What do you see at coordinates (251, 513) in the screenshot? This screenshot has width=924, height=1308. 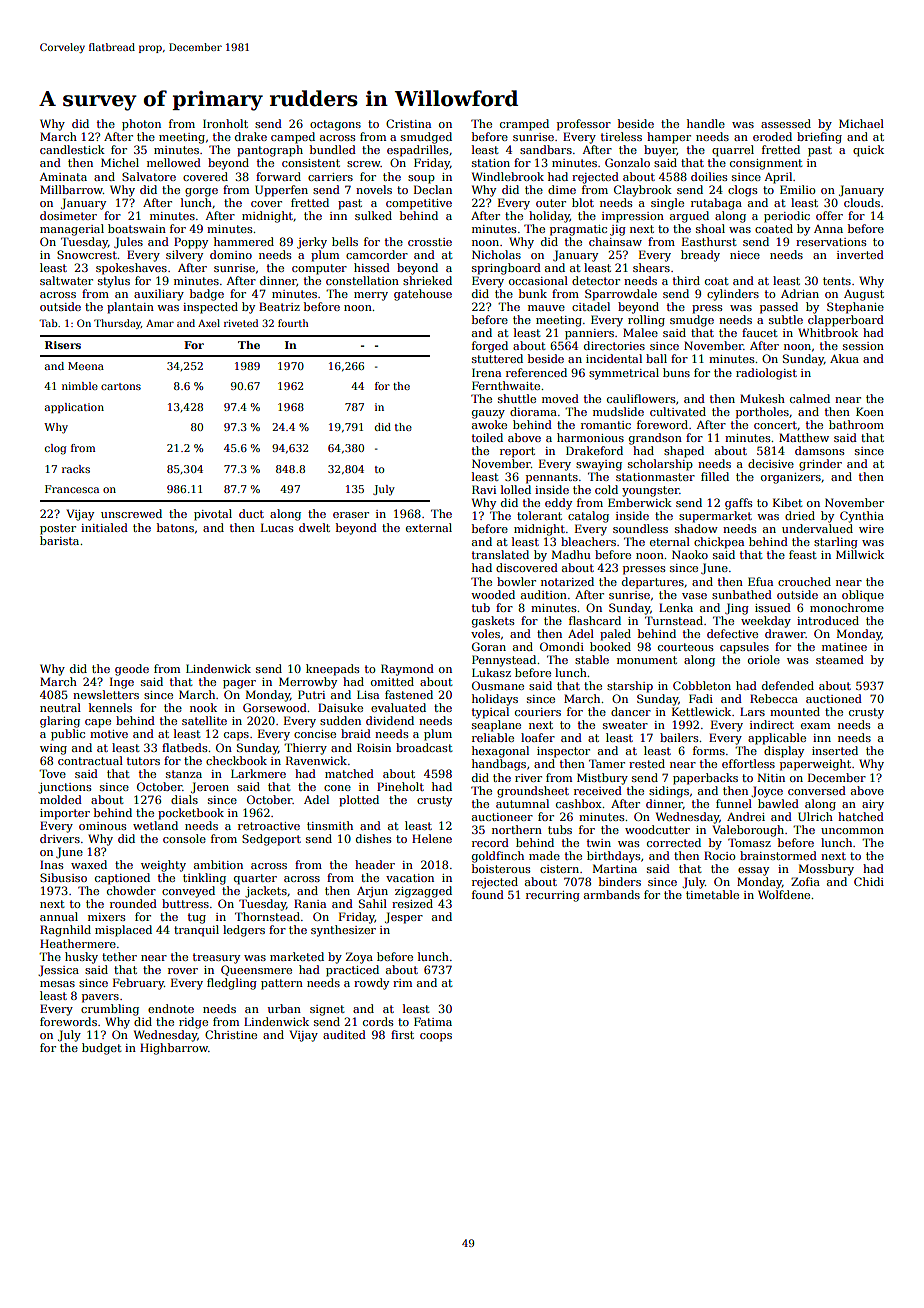 I see `duct` at bounding box center [251, 513].
